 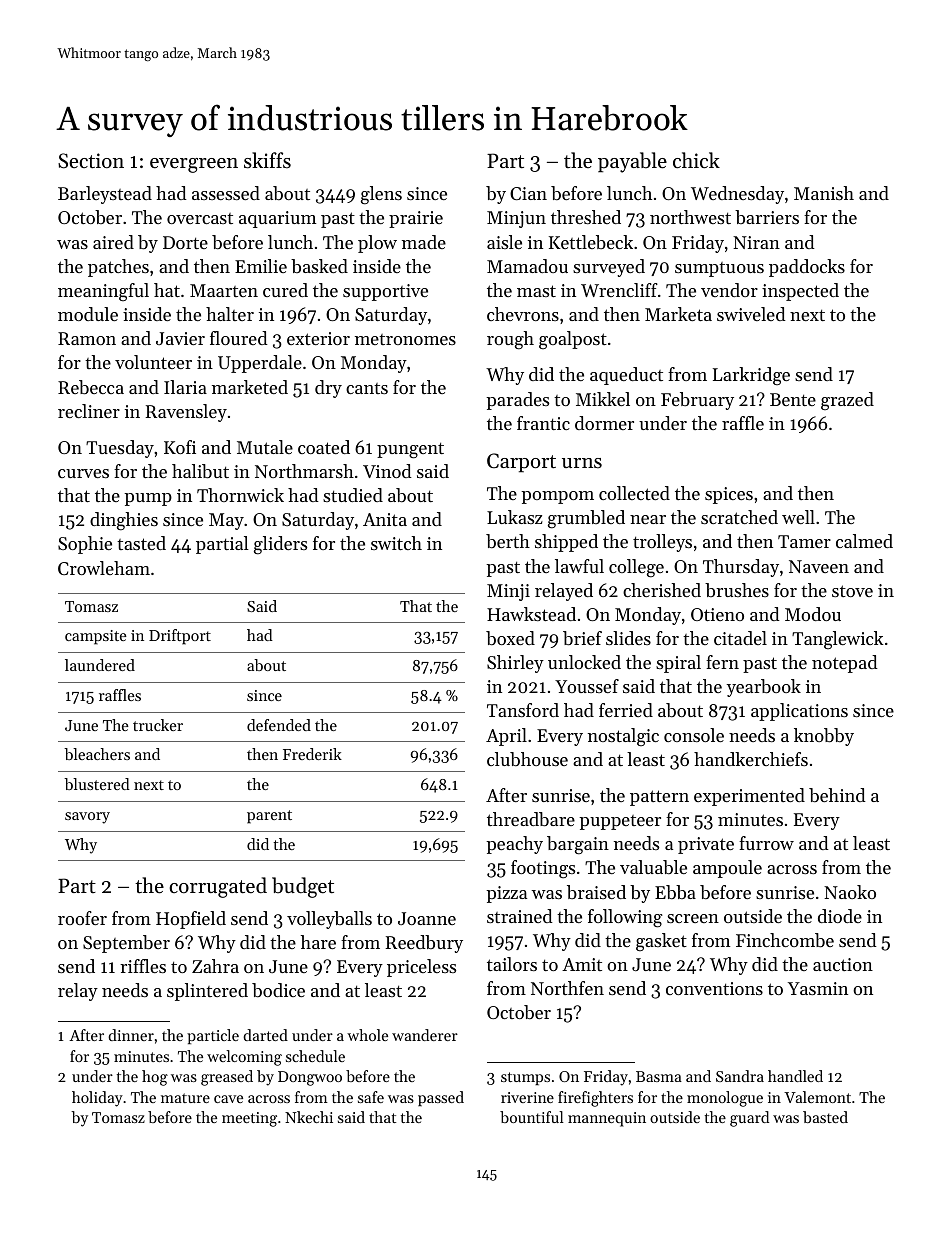 I want to click on vendor, so click(x=729, y=290).
